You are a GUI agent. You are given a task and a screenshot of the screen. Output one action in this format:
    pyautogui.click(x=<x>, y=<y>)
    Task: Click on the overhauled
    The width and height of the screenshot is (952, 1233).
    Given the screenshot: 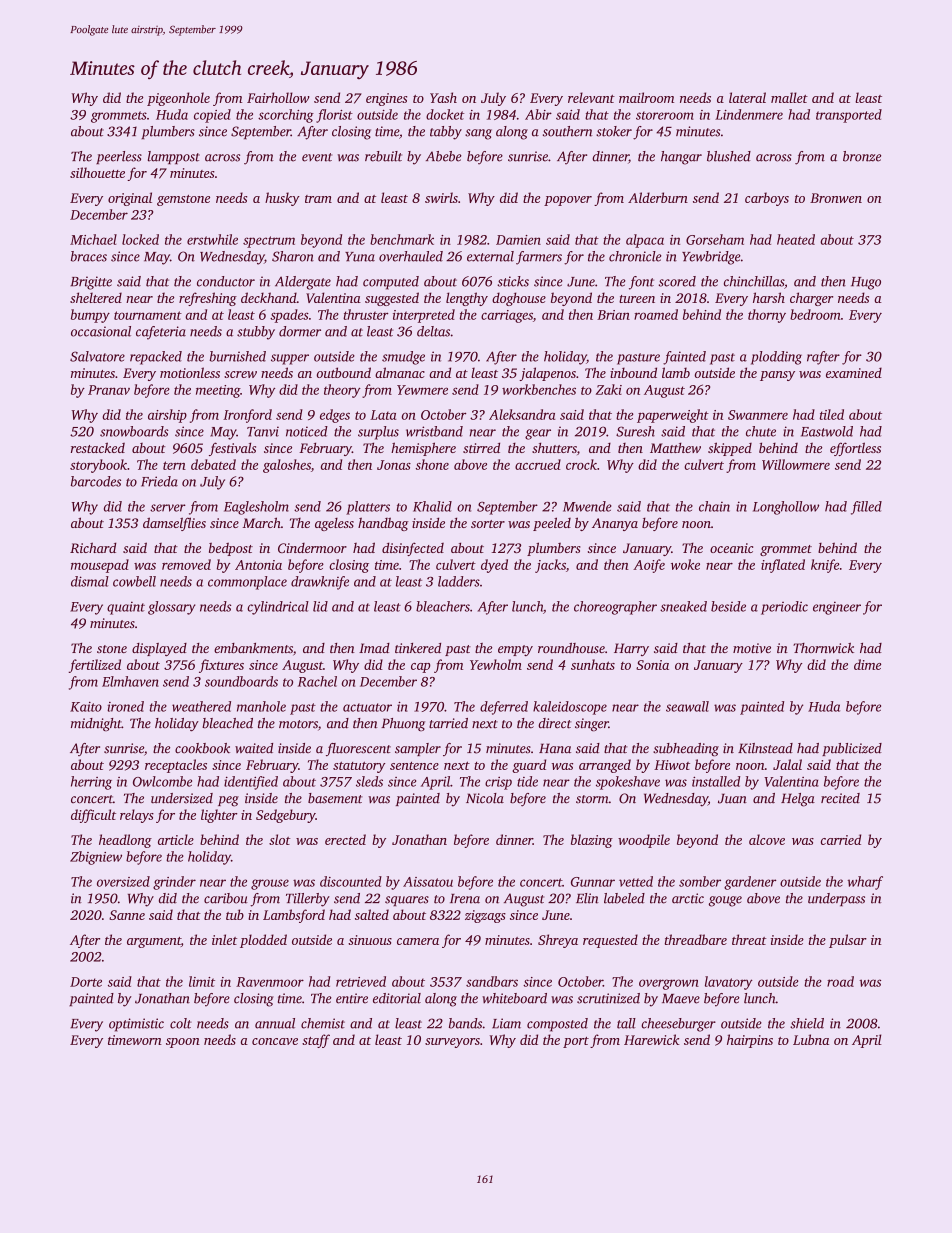 What is the action you would take?
    pyautogui.click(x=411, y=256)
